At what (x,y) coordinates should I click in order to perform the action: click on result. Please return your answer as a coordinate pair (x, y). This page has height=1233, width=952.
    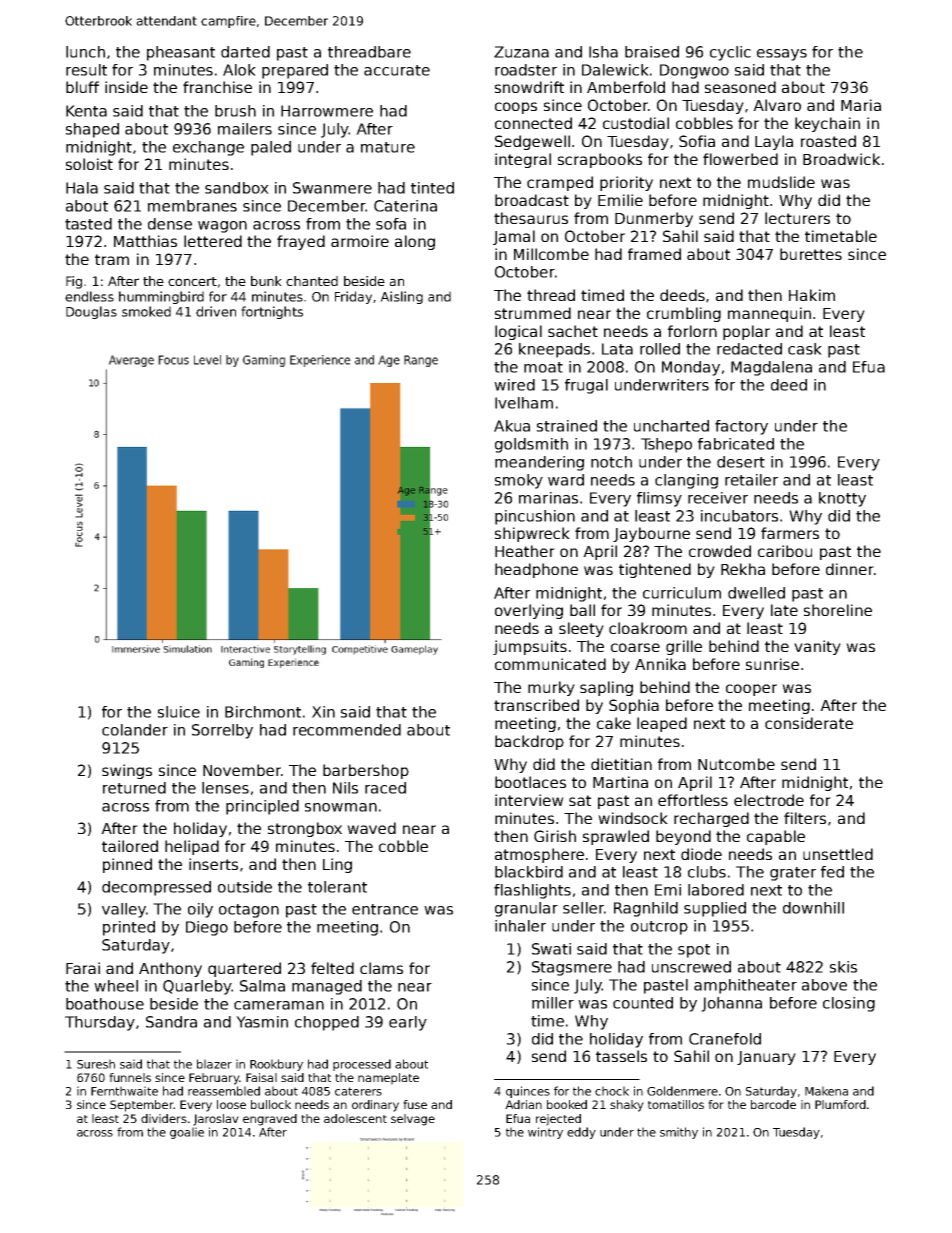
    Looking at the image, I should click on (86, 70).
